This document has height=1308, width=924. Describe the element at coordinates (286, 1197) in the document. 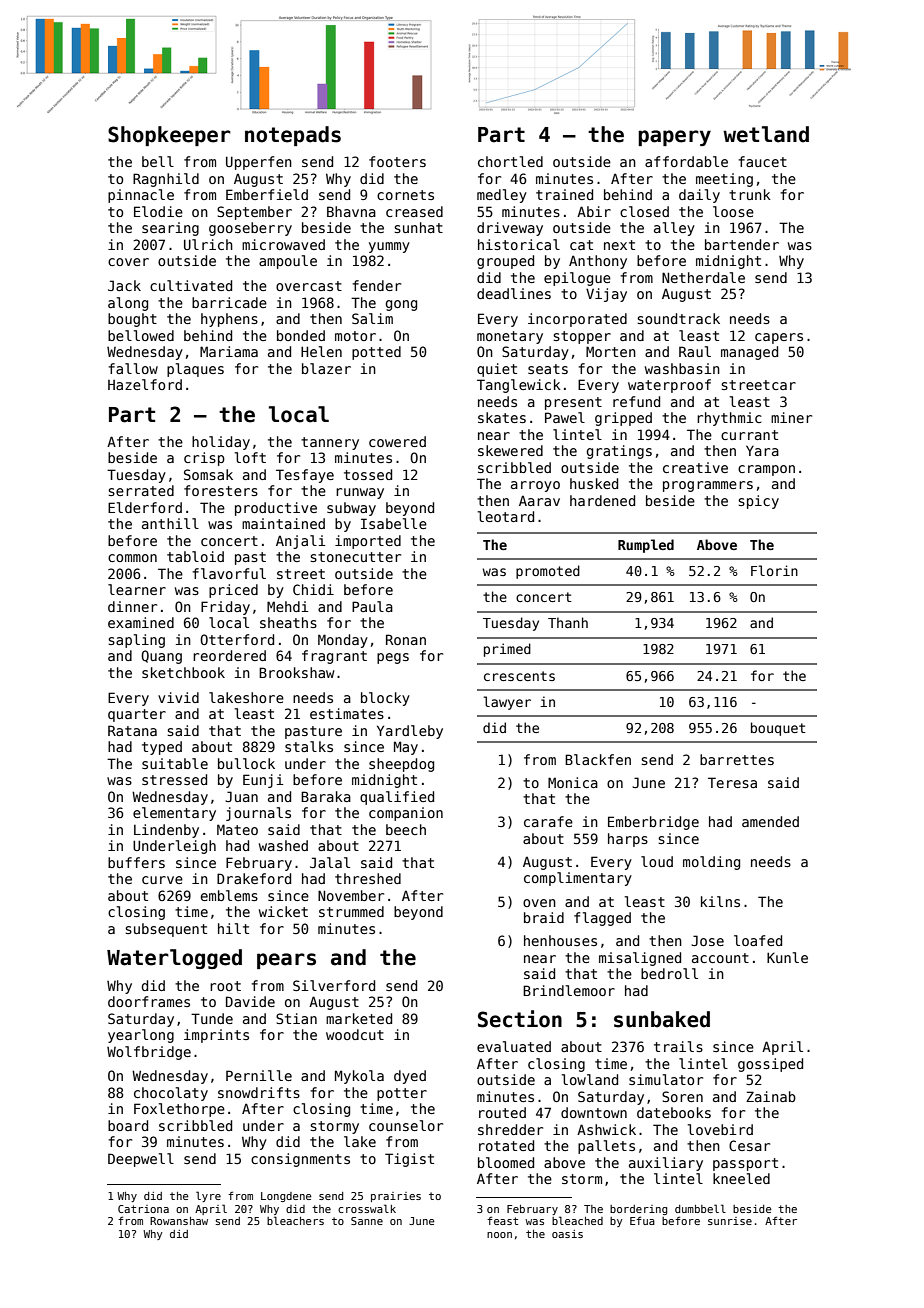

I see `Longdene` at that location.
